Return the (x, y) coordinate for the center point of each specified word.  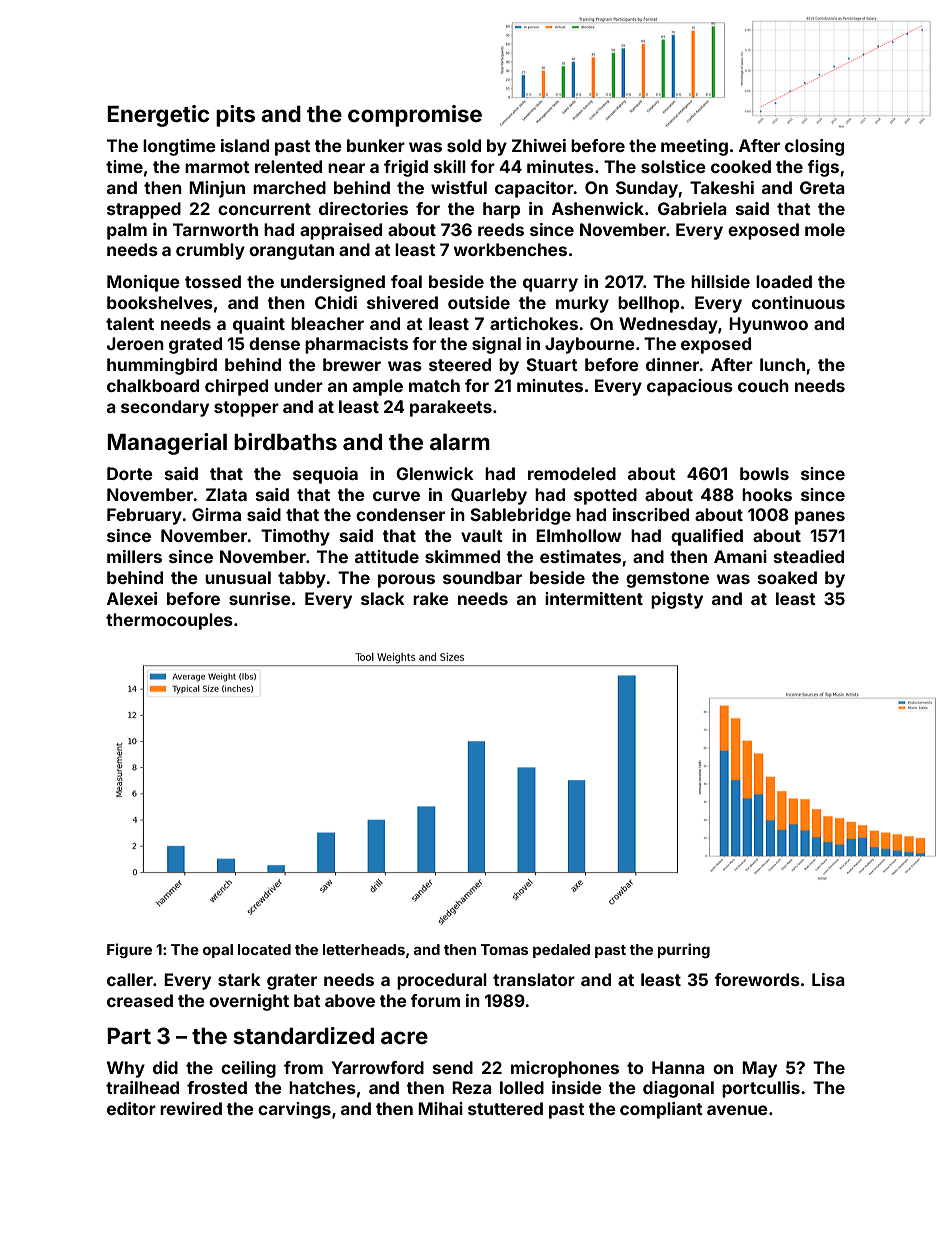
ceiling (248, 1069)
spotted (605, 496)
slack (383, 598)
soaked (787, 577)
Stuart (552, 364)
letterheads (364, 949)
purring (684, 950)
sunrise (260, 598)
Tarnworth (215, 229)
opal (218, 951)
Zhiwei (539, 145)
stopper (246, 409)
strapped (144, 210)
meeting (694, 147)
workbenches (510, 249)
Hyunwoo (768, 325)
